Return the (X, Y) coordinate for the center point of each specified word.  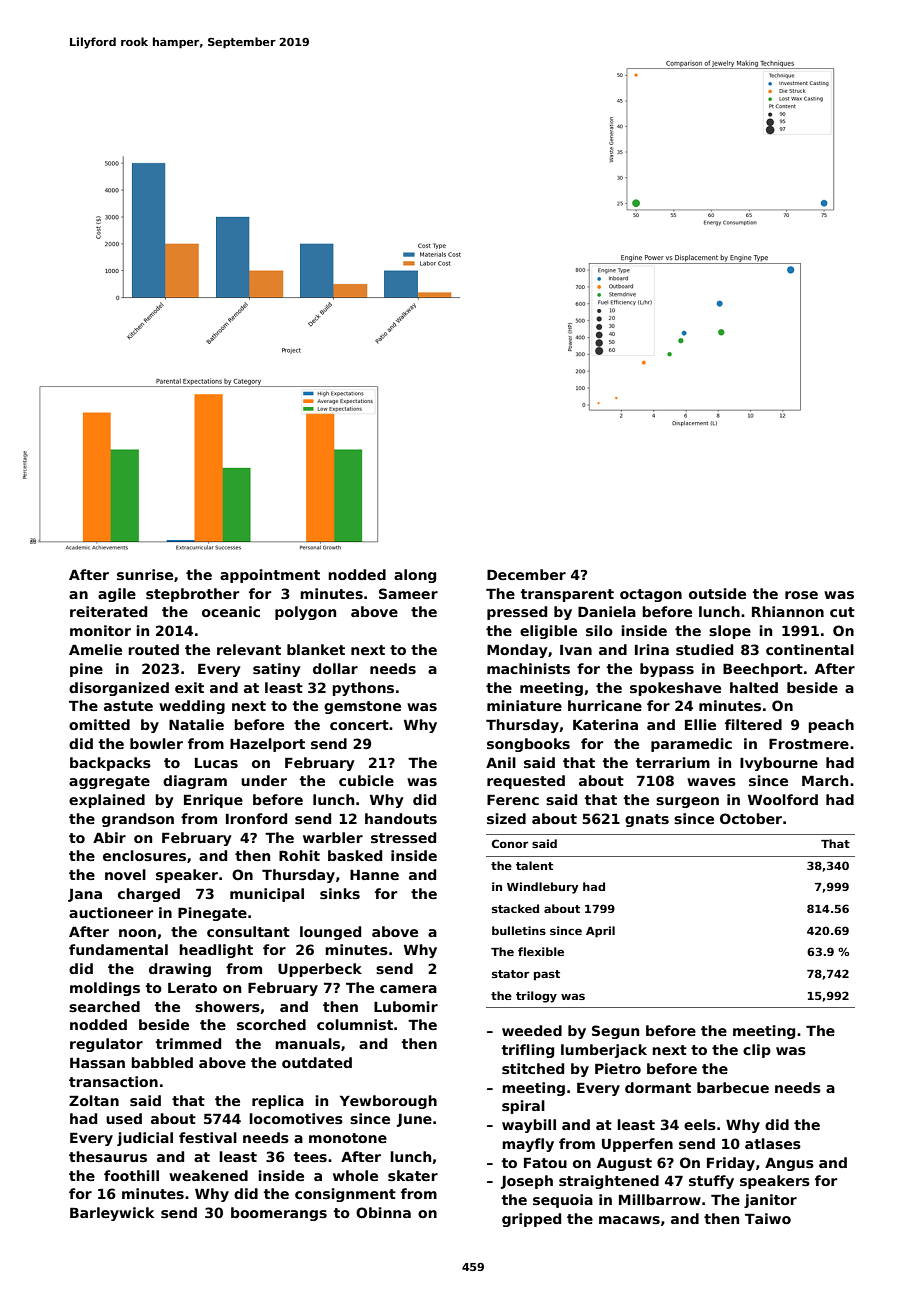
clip (757, 1051)
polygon (305, 613)
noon (137, 933)
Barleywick (112, 1214)
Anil (501, 762)
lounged (330, 933)
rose (801, 595)
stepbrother (192, 595)
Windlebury (543, 888)
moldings (105, 989)
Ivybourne (779, 764)
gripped (531, 1220)
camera (408, 989)
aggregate (109, 782)
